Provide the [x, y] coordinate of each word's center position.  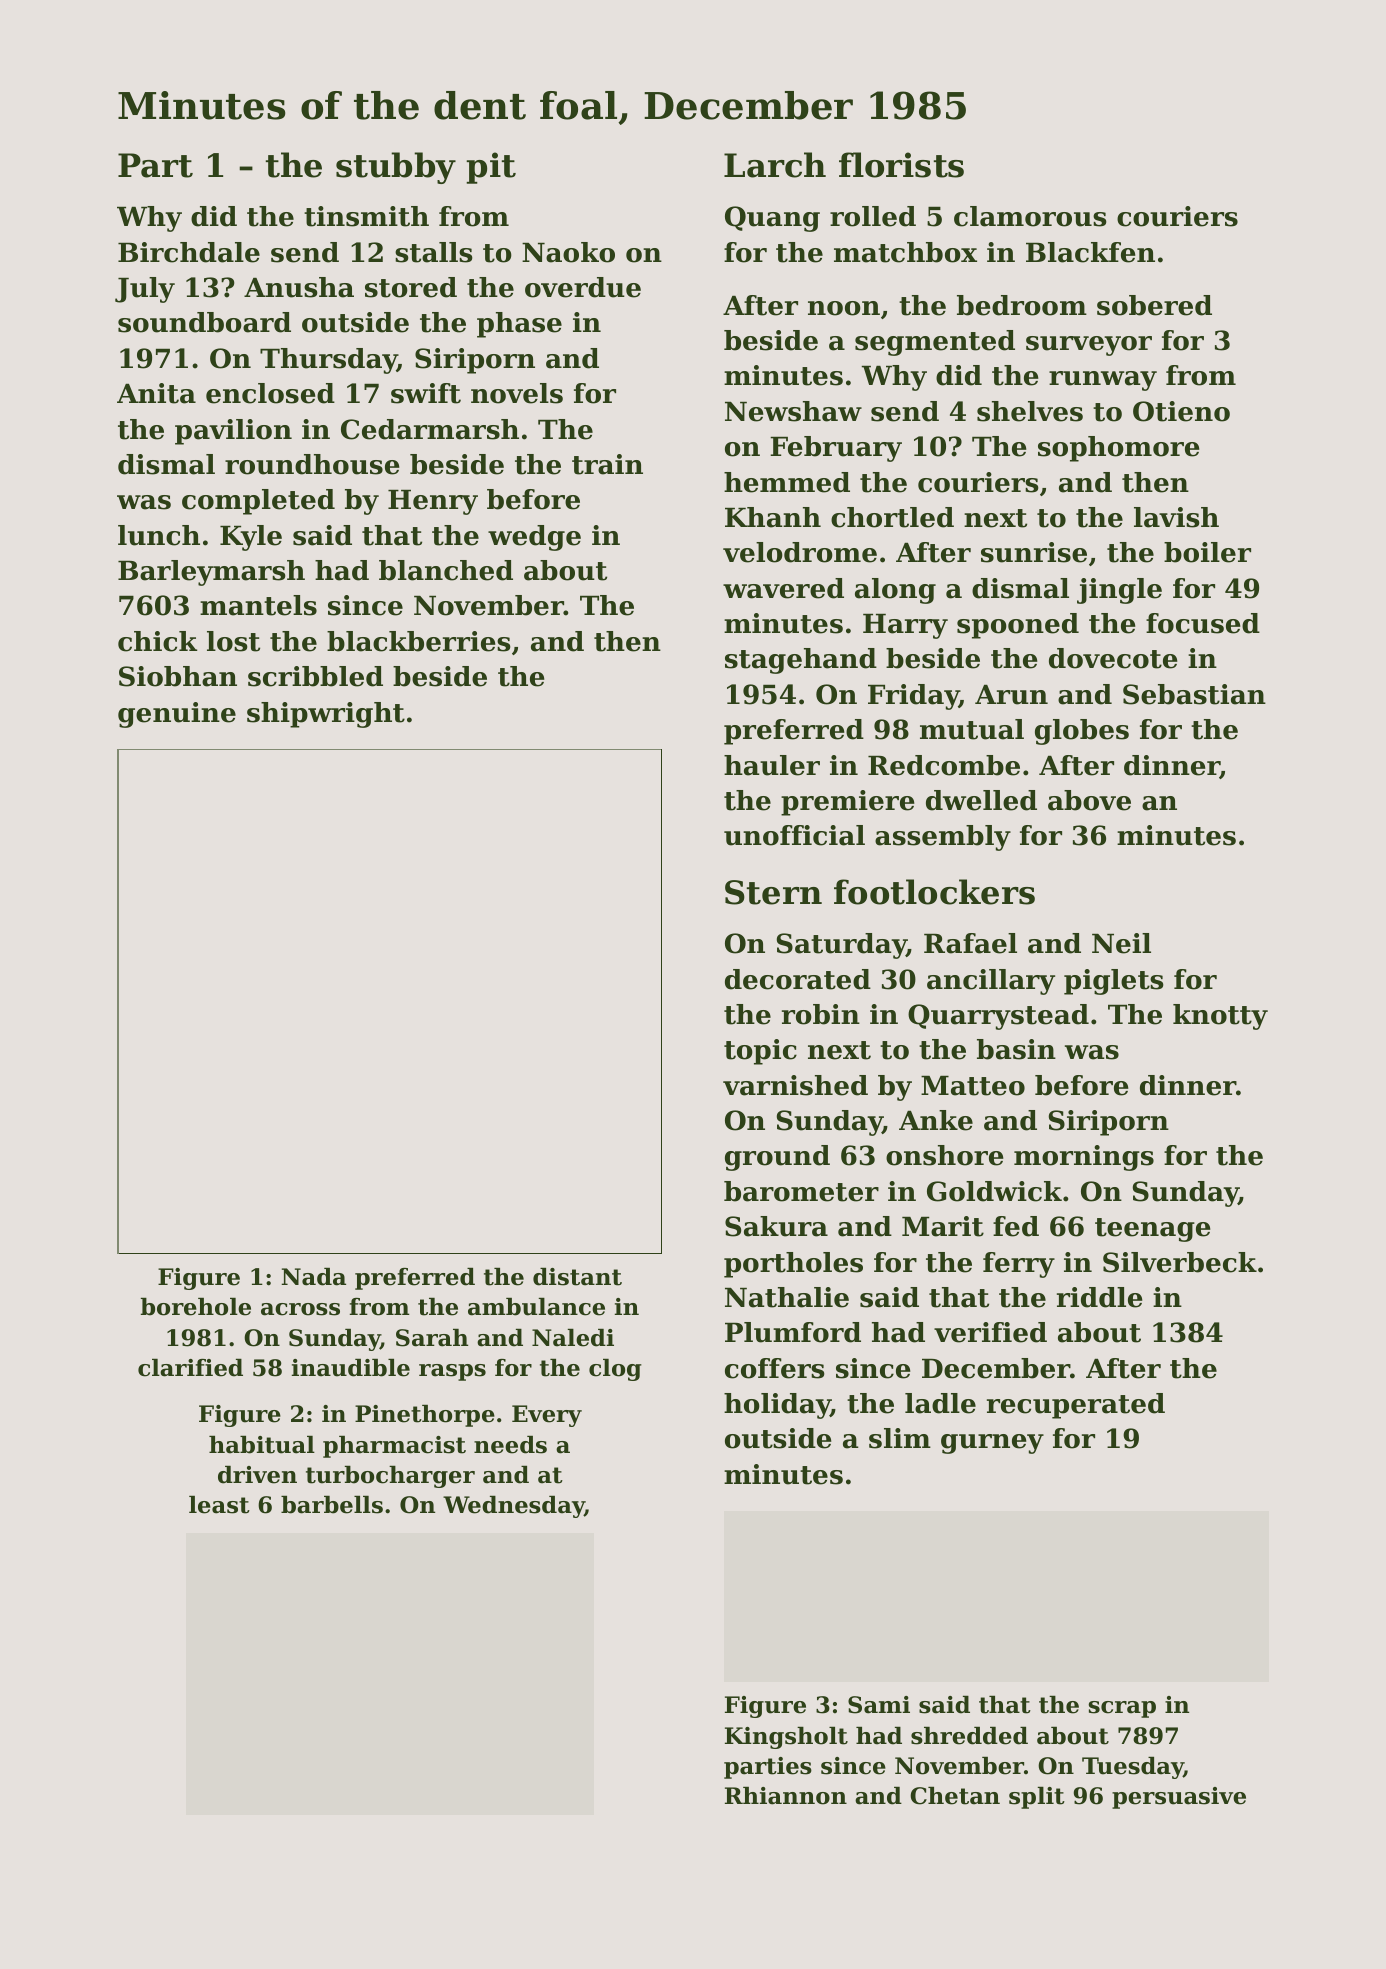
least [219, 1505]
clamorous [1030, 216]
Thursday [328, 361]
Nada [313, 1277]
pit [491, 168]
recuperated [1076, 1406]
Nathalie [787, 1297]
